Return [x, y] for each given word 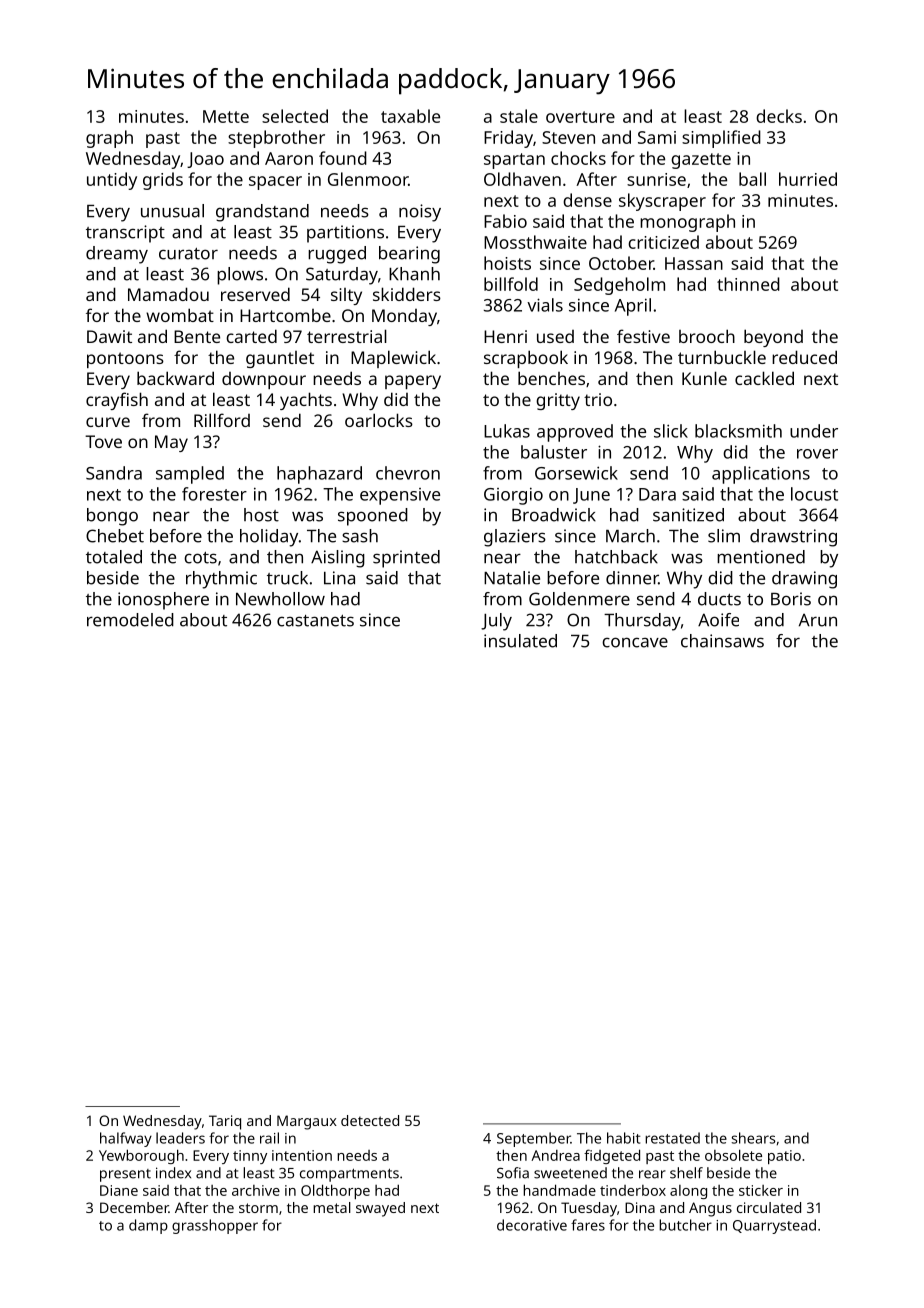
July [496, 622]
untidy [112, 181]
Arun [818, 620]
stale [519, 116]
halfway [126, 1139]
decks [779, 116]
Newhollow [280, 599]
